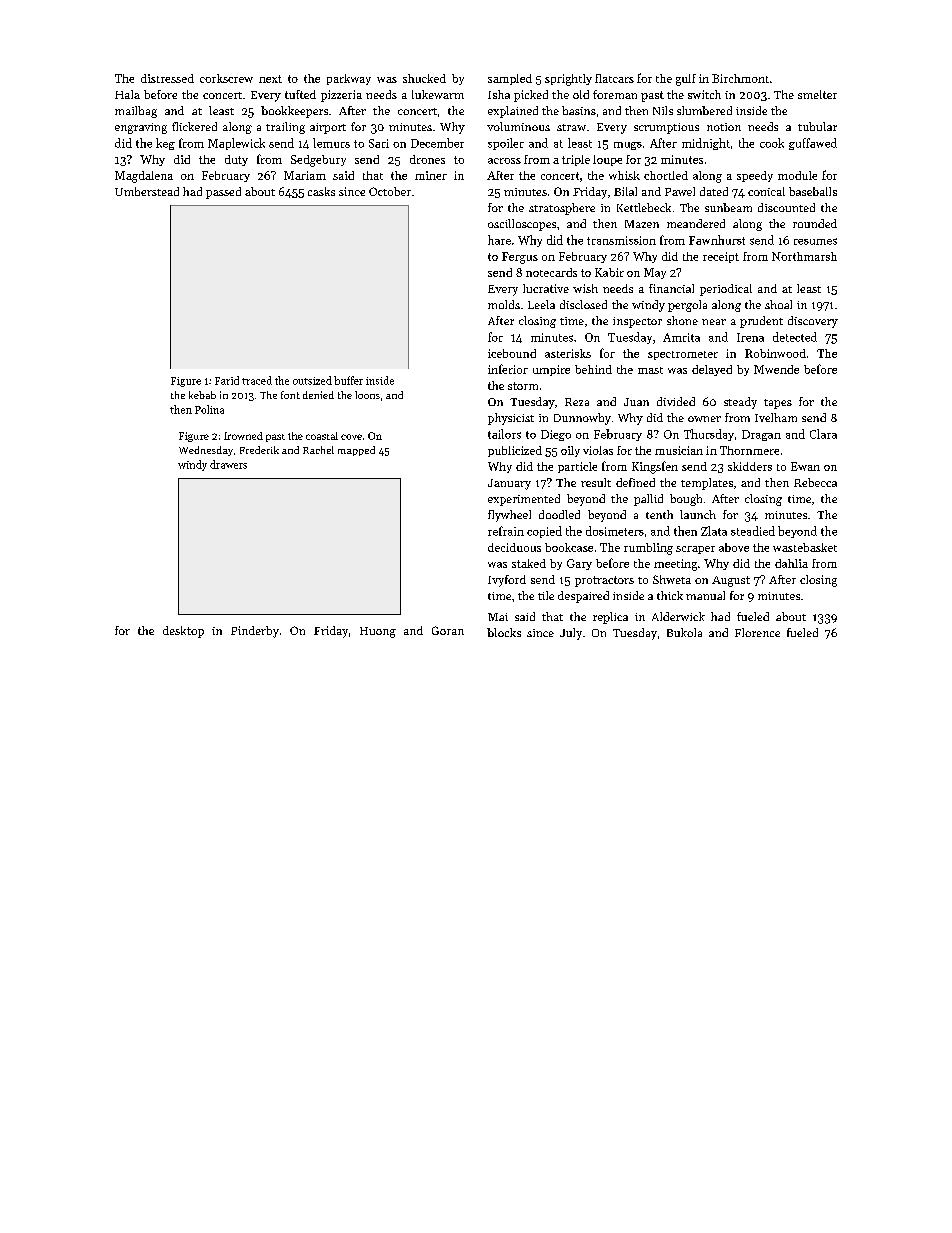 This screenshot has height=1233, width=952. I want to click on flickered, so click(194, 126).
